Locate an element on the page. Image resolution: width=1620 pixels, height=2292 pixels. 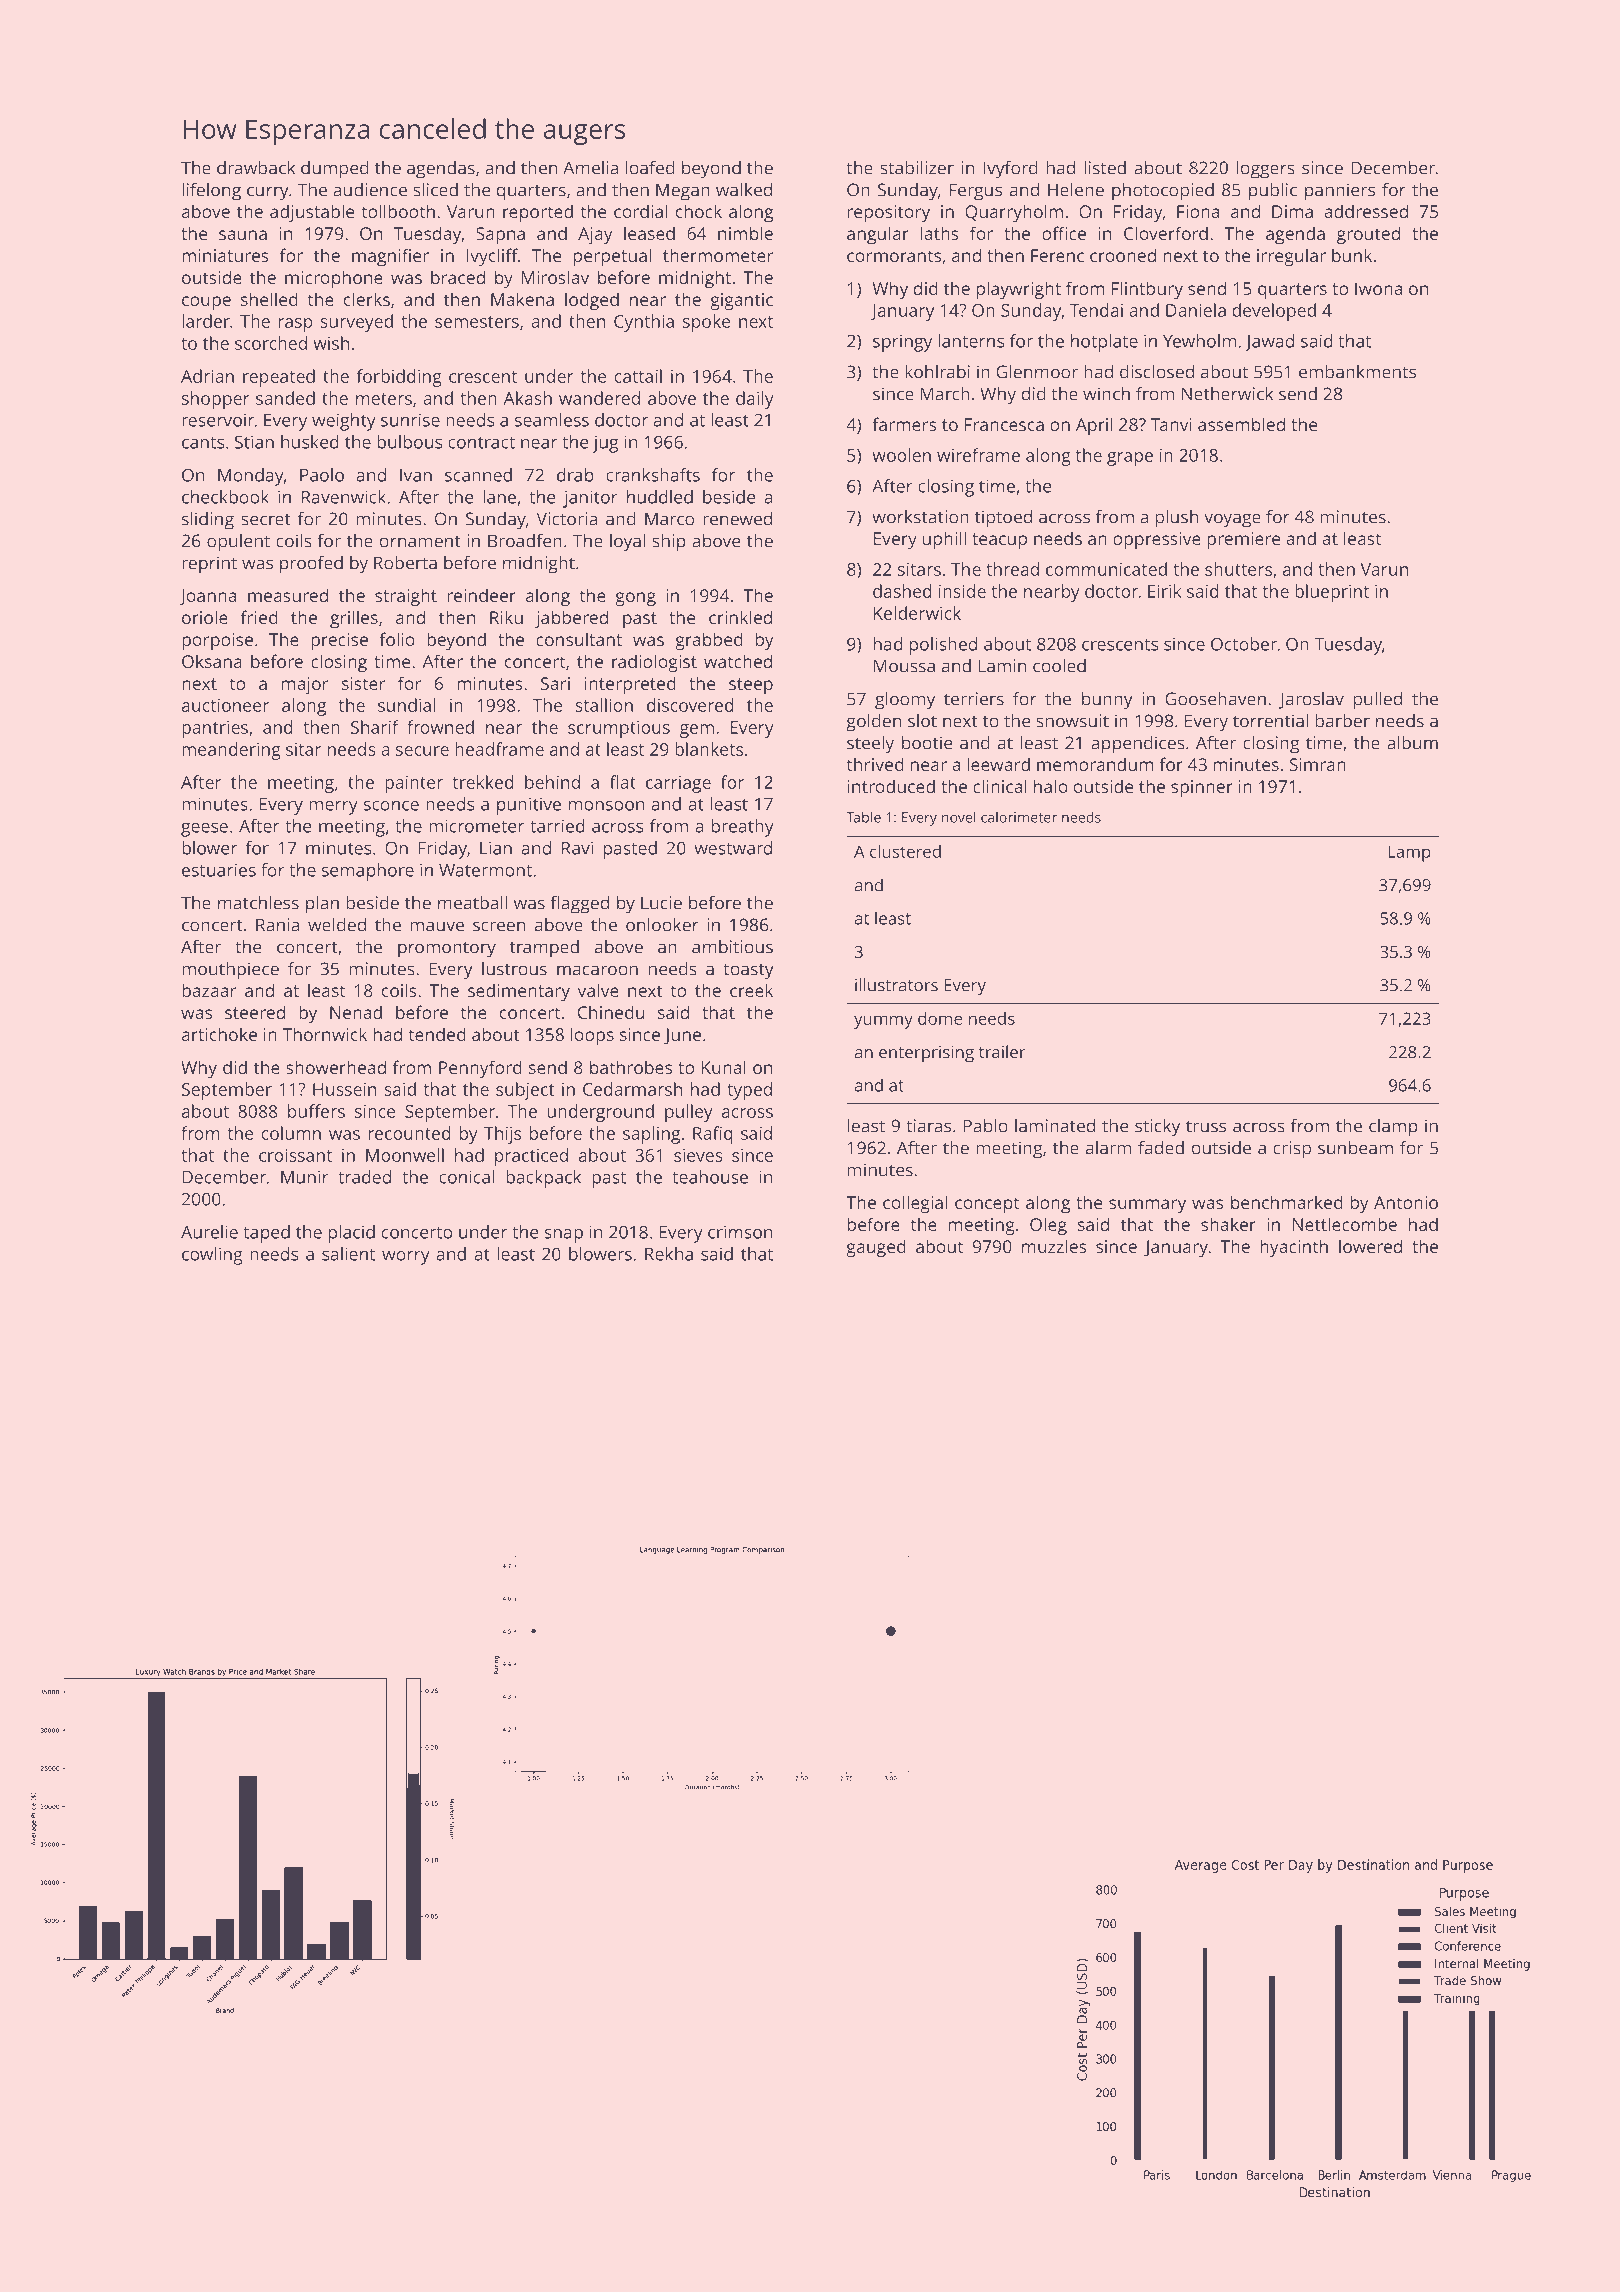
sunbeam is located at coordinates (1355, 1148).
